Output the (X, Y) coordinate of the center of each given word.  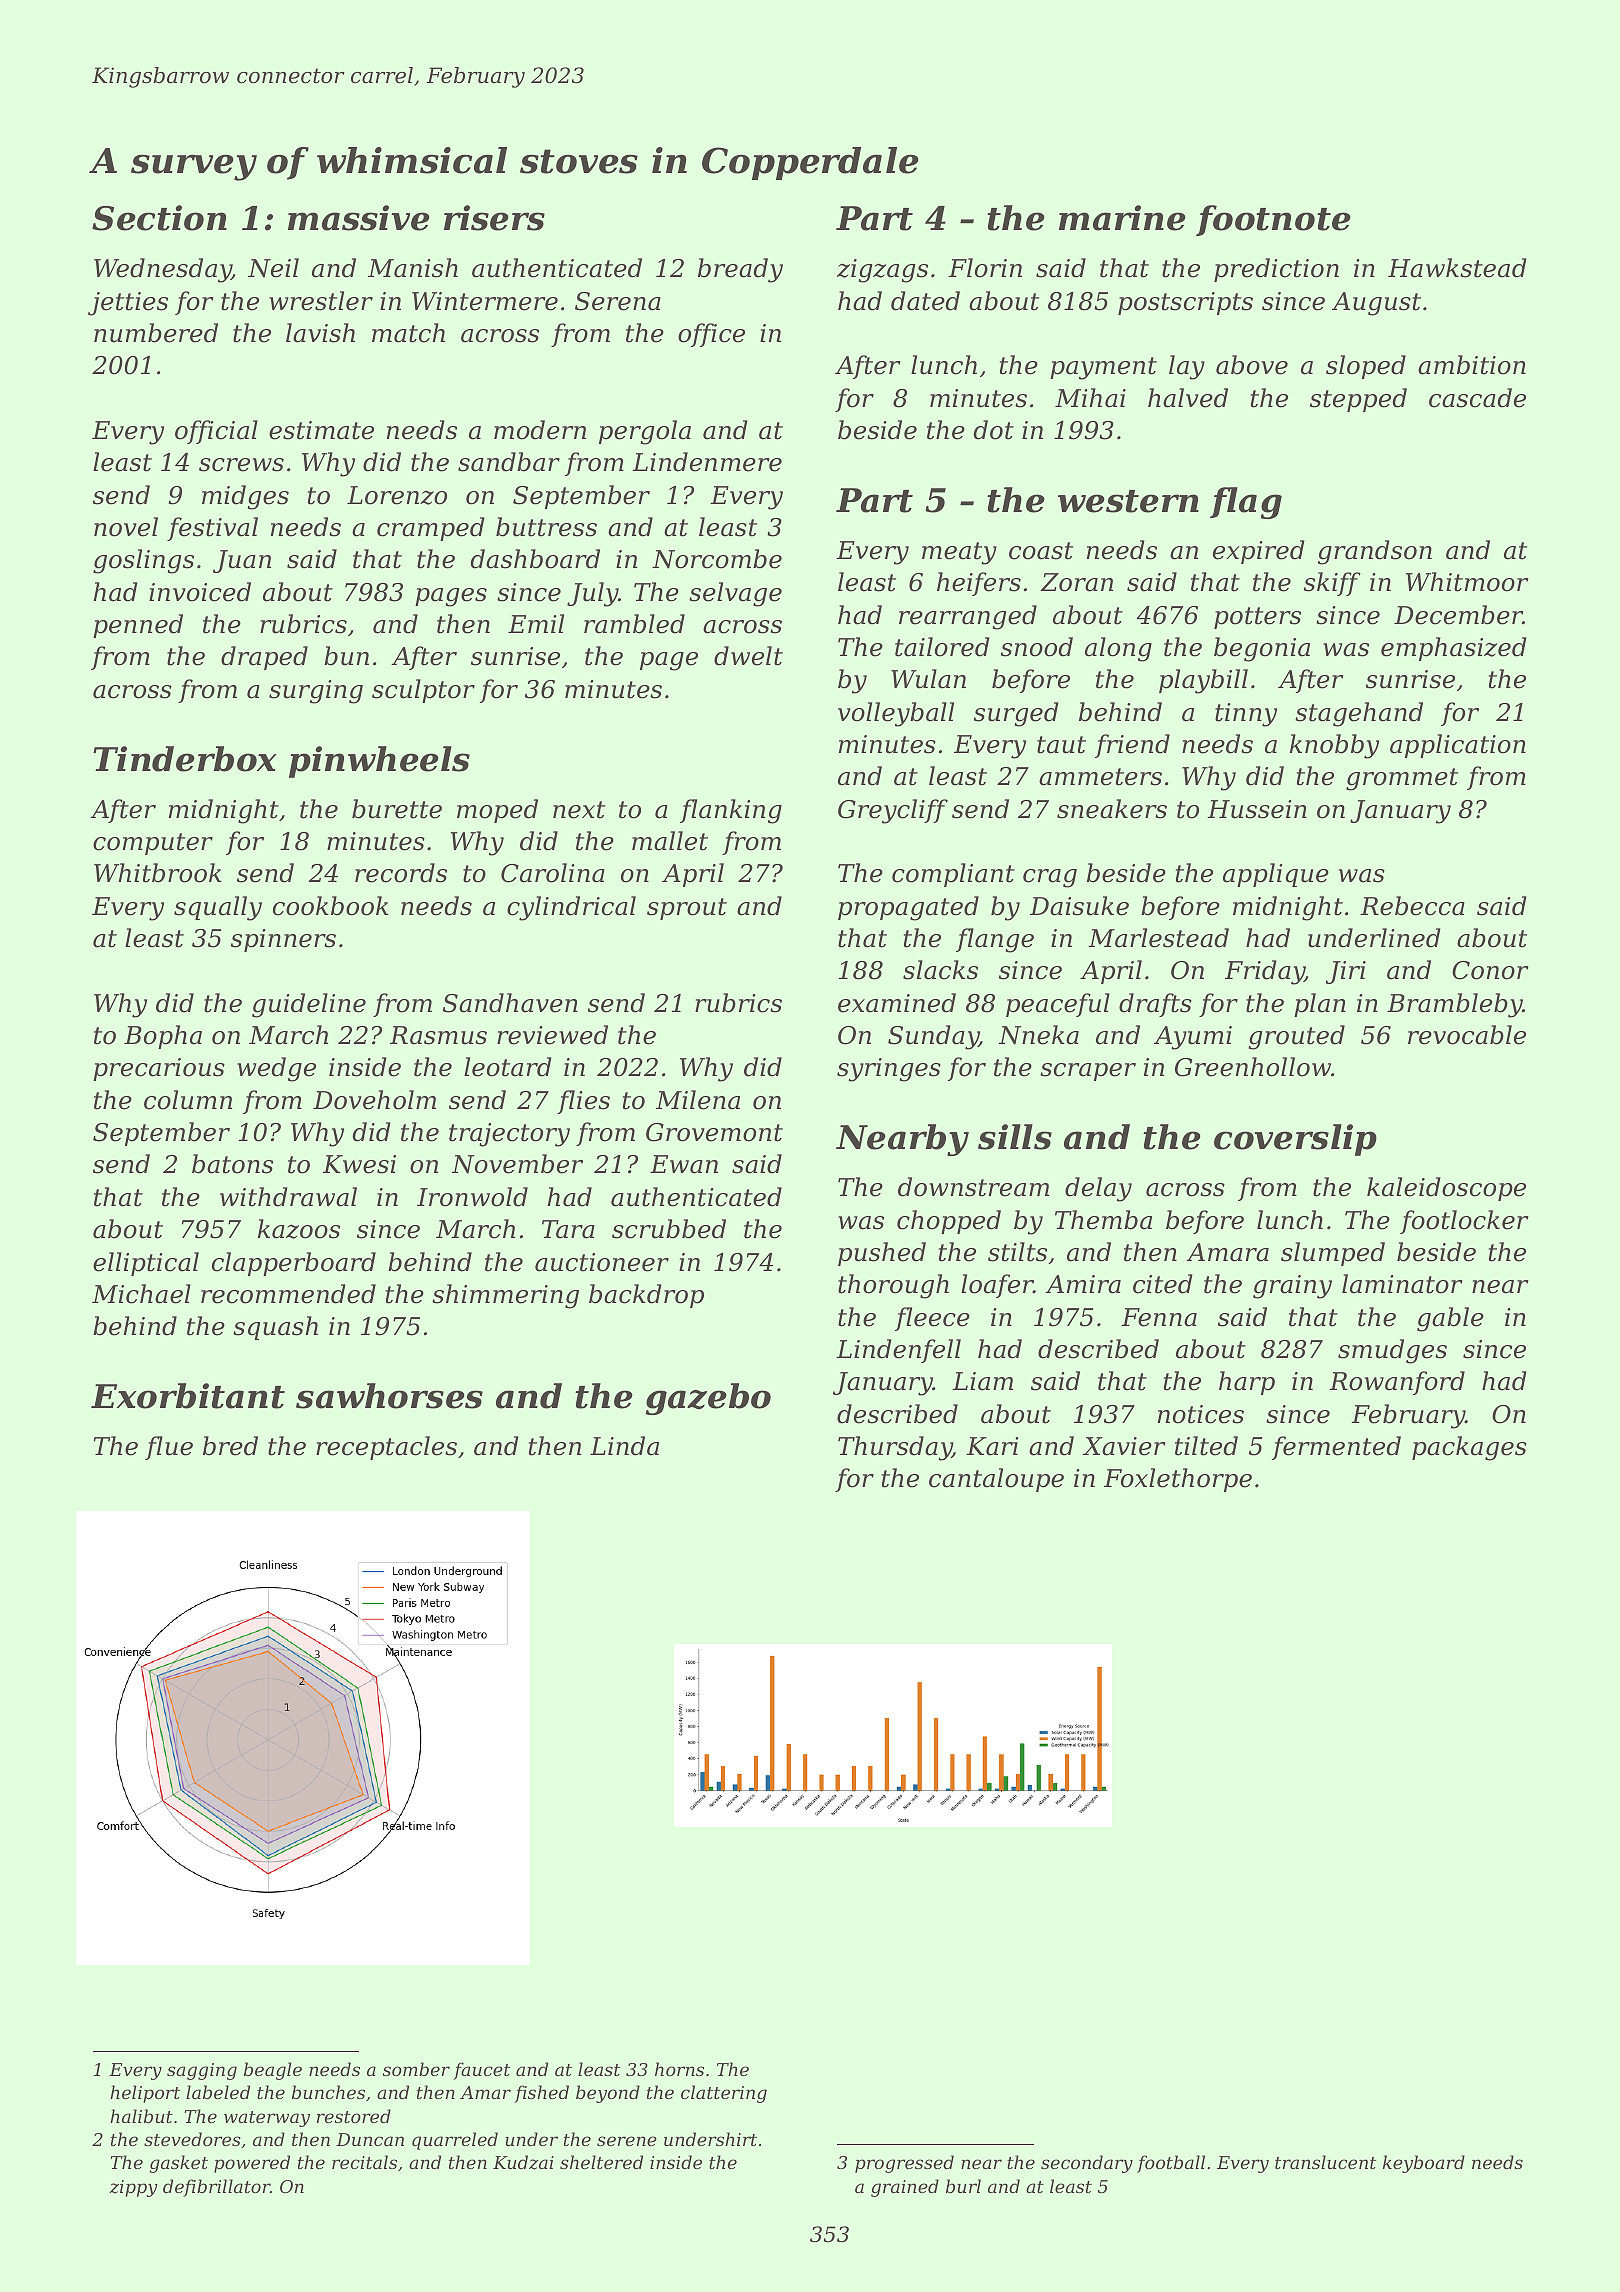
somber (416, 2069)
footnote (1273, 220)
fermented (1336, 1448)
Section (159, 218)
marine (1122, 218)
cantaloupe (996, 1480)
